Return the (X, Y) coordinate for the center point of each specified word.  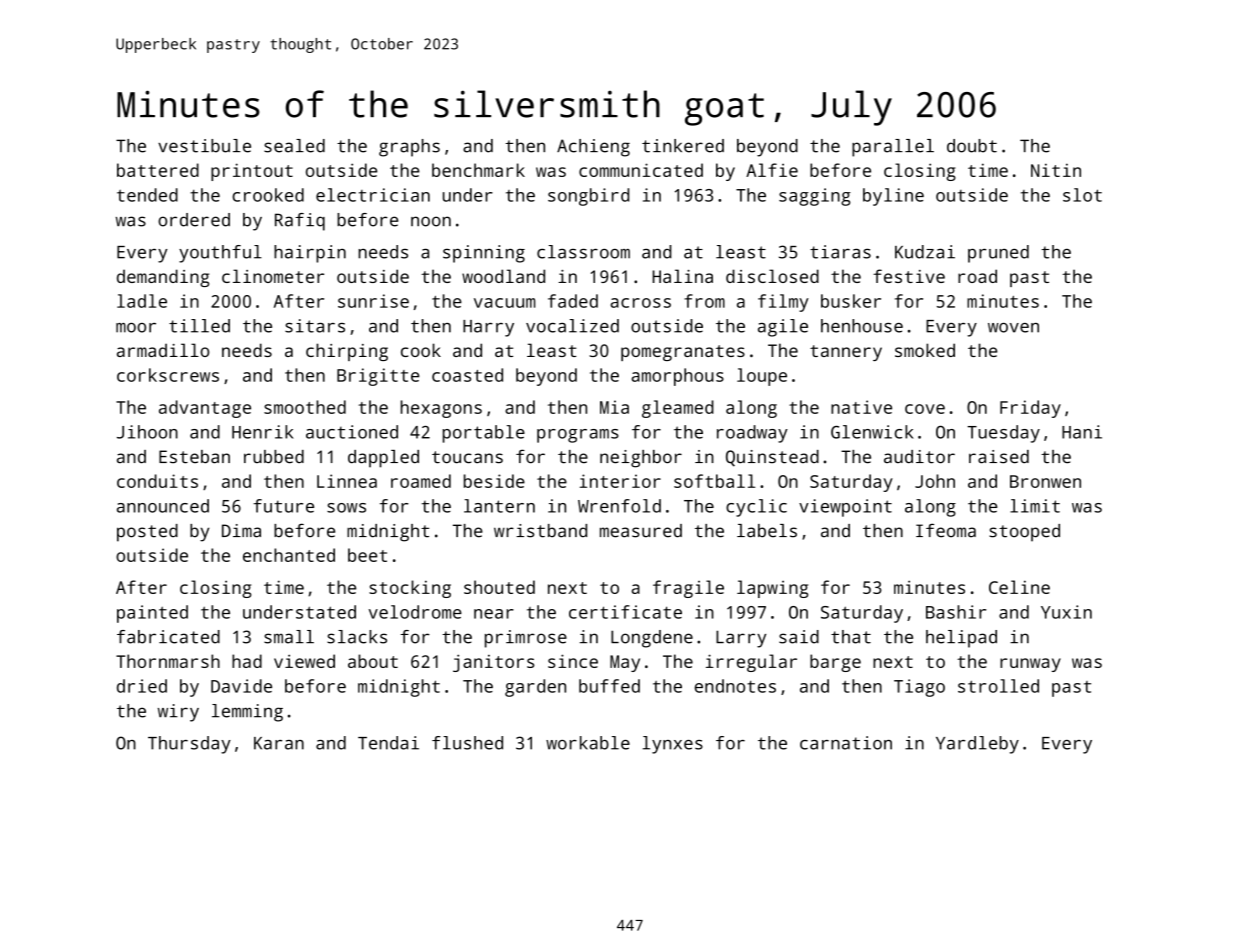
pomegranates (683, 353)
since (573, 661)
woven (1013, 328)
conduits (157, 481)
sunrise (373, 301)
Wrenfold (619, 506)
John (935, 481)
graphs (409, 148)
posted (147, 533)
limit (1035, 506)
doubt (972, 146)
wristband (540, 531)
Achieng (593, 148)
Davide (241, 686)
